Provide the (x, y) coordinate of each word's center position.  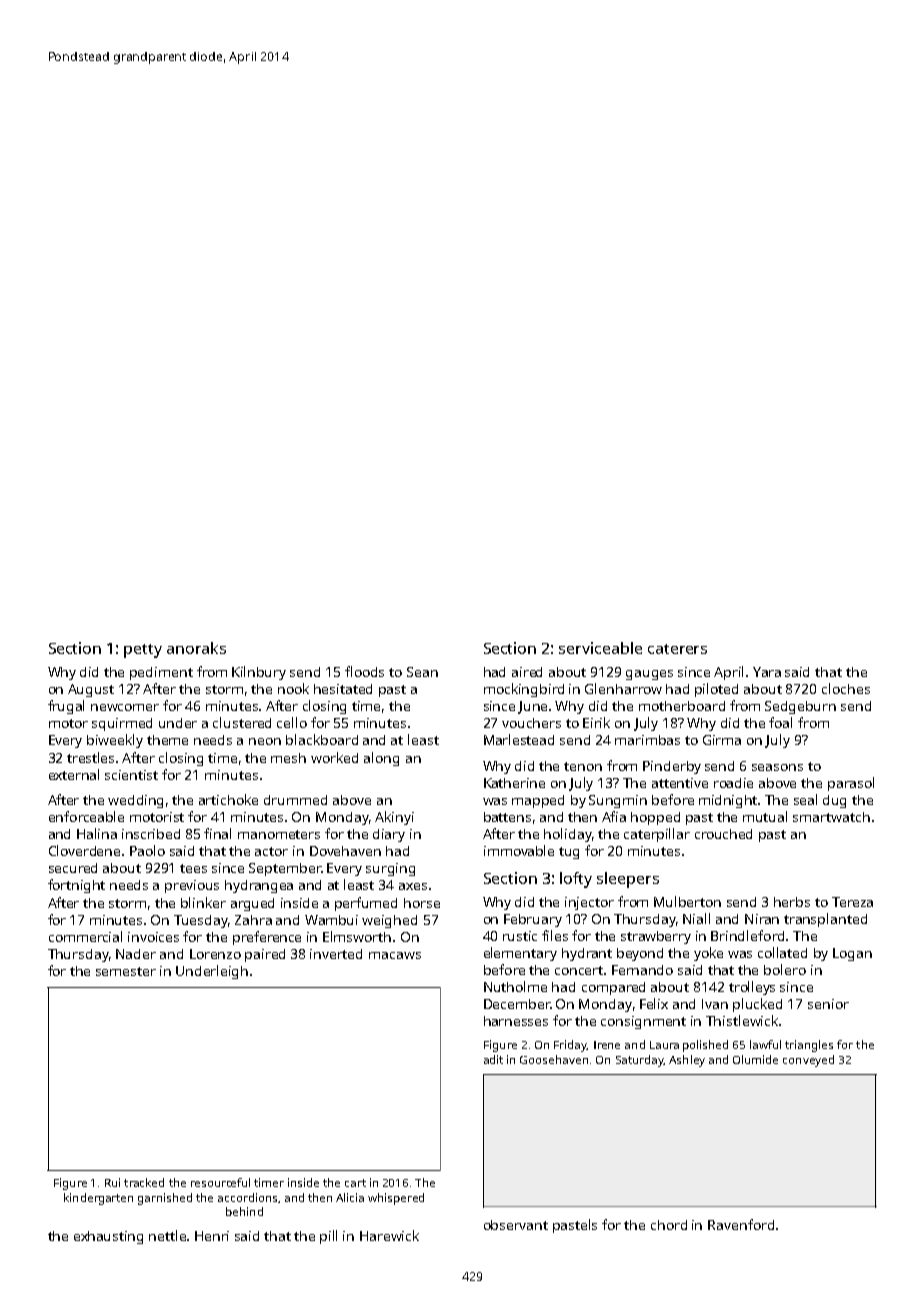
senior (828, 1004)
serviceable (600, 648)
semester (126, 971)
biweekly (115, 741)
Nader (136, 954)
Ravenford (741, 1224)
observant (516, 1225)
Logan (852, 954)
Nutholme (515, 986)
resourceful (220, 1182)
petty (143, 651)
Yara (767, 672)
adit (493, 1059)
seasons (777, 767)
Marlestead (519, 739)
